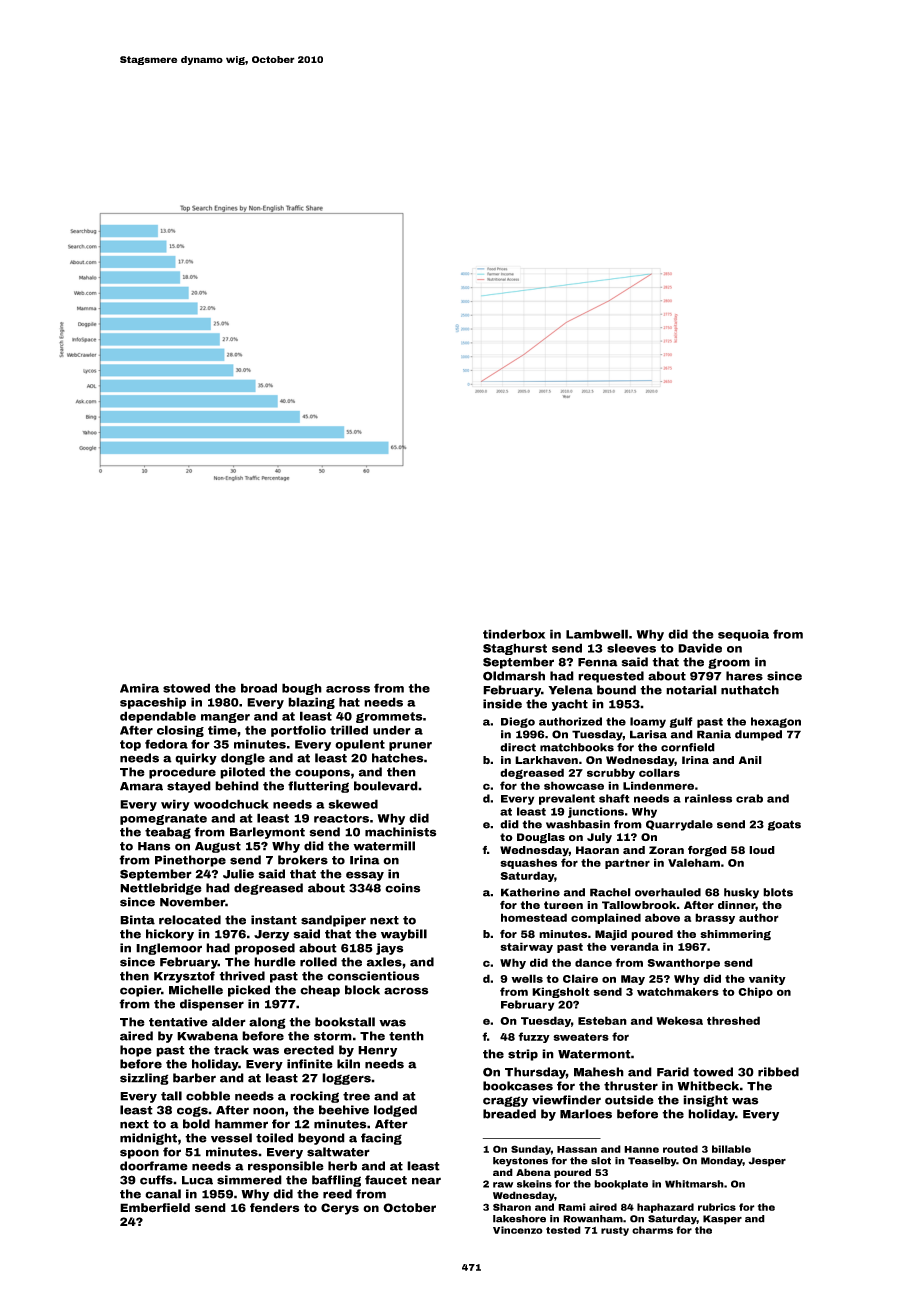  Describe the element at coordinates (597, 634) in the screenshot. I see `Lambwell` at that location.
